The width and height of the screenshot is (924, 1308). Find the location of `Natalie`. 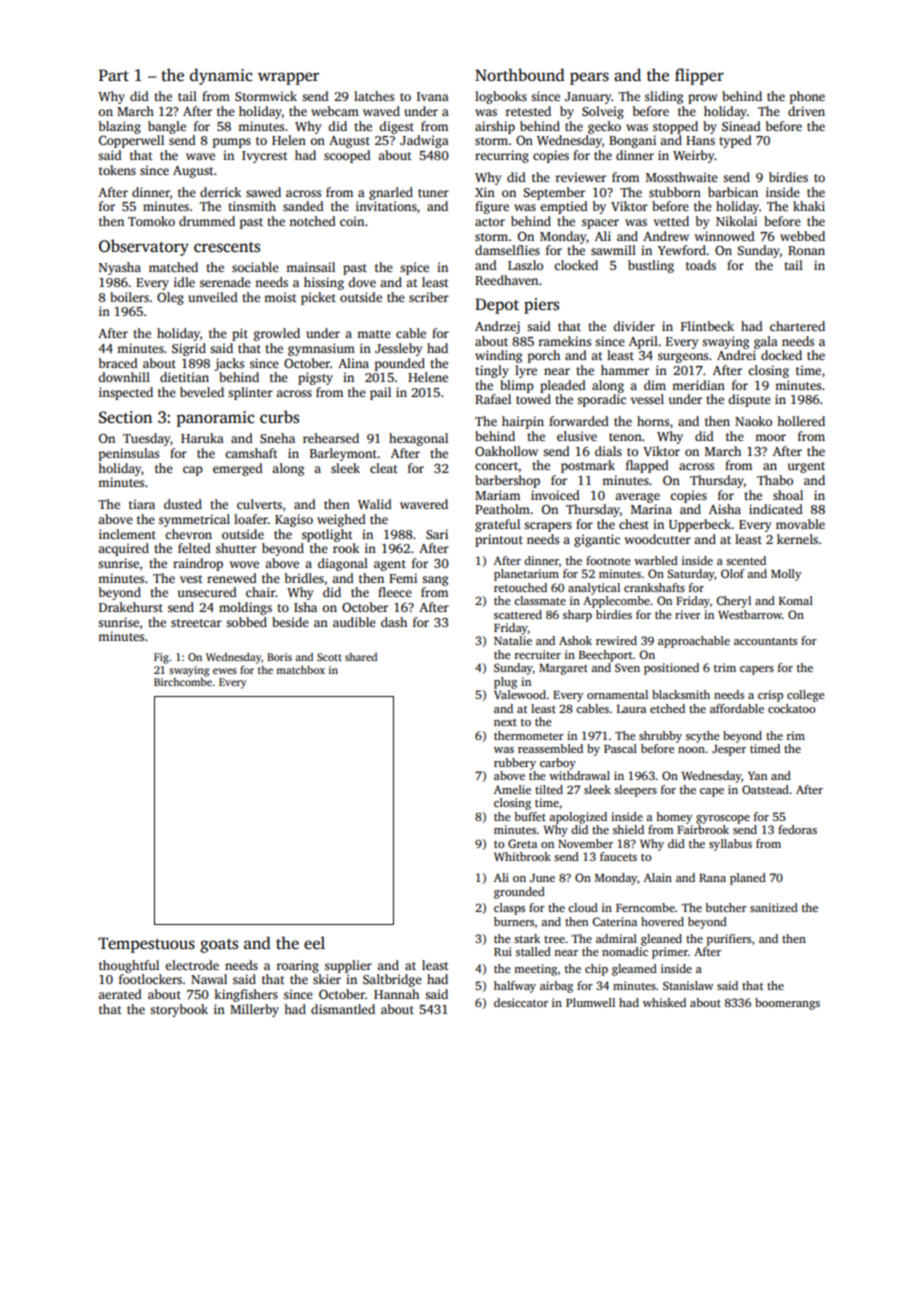

Natalie is located at coordinates (513, 640).
